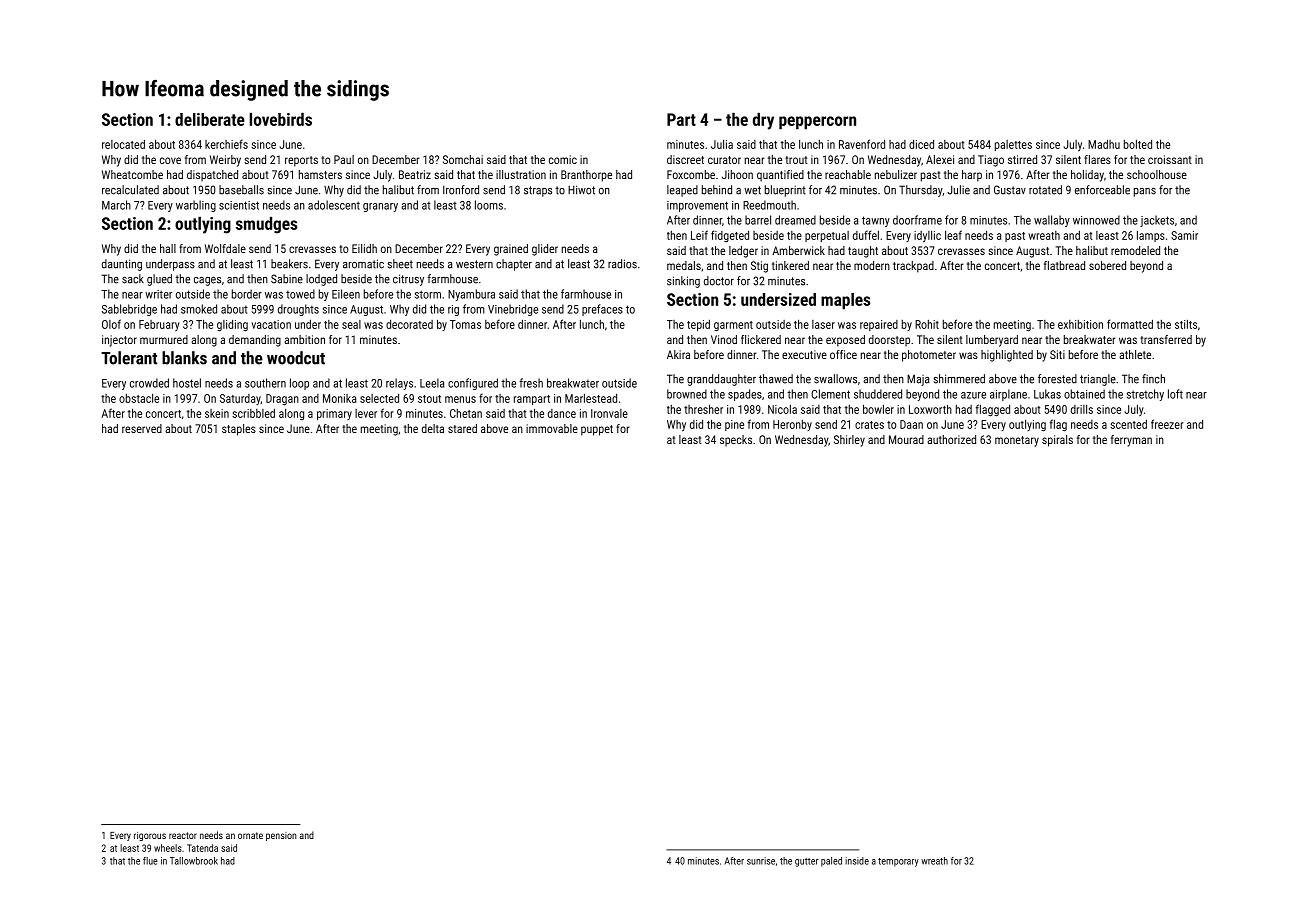 The image size is (1308, 924). I want to click on comic, so click(563, 159).
